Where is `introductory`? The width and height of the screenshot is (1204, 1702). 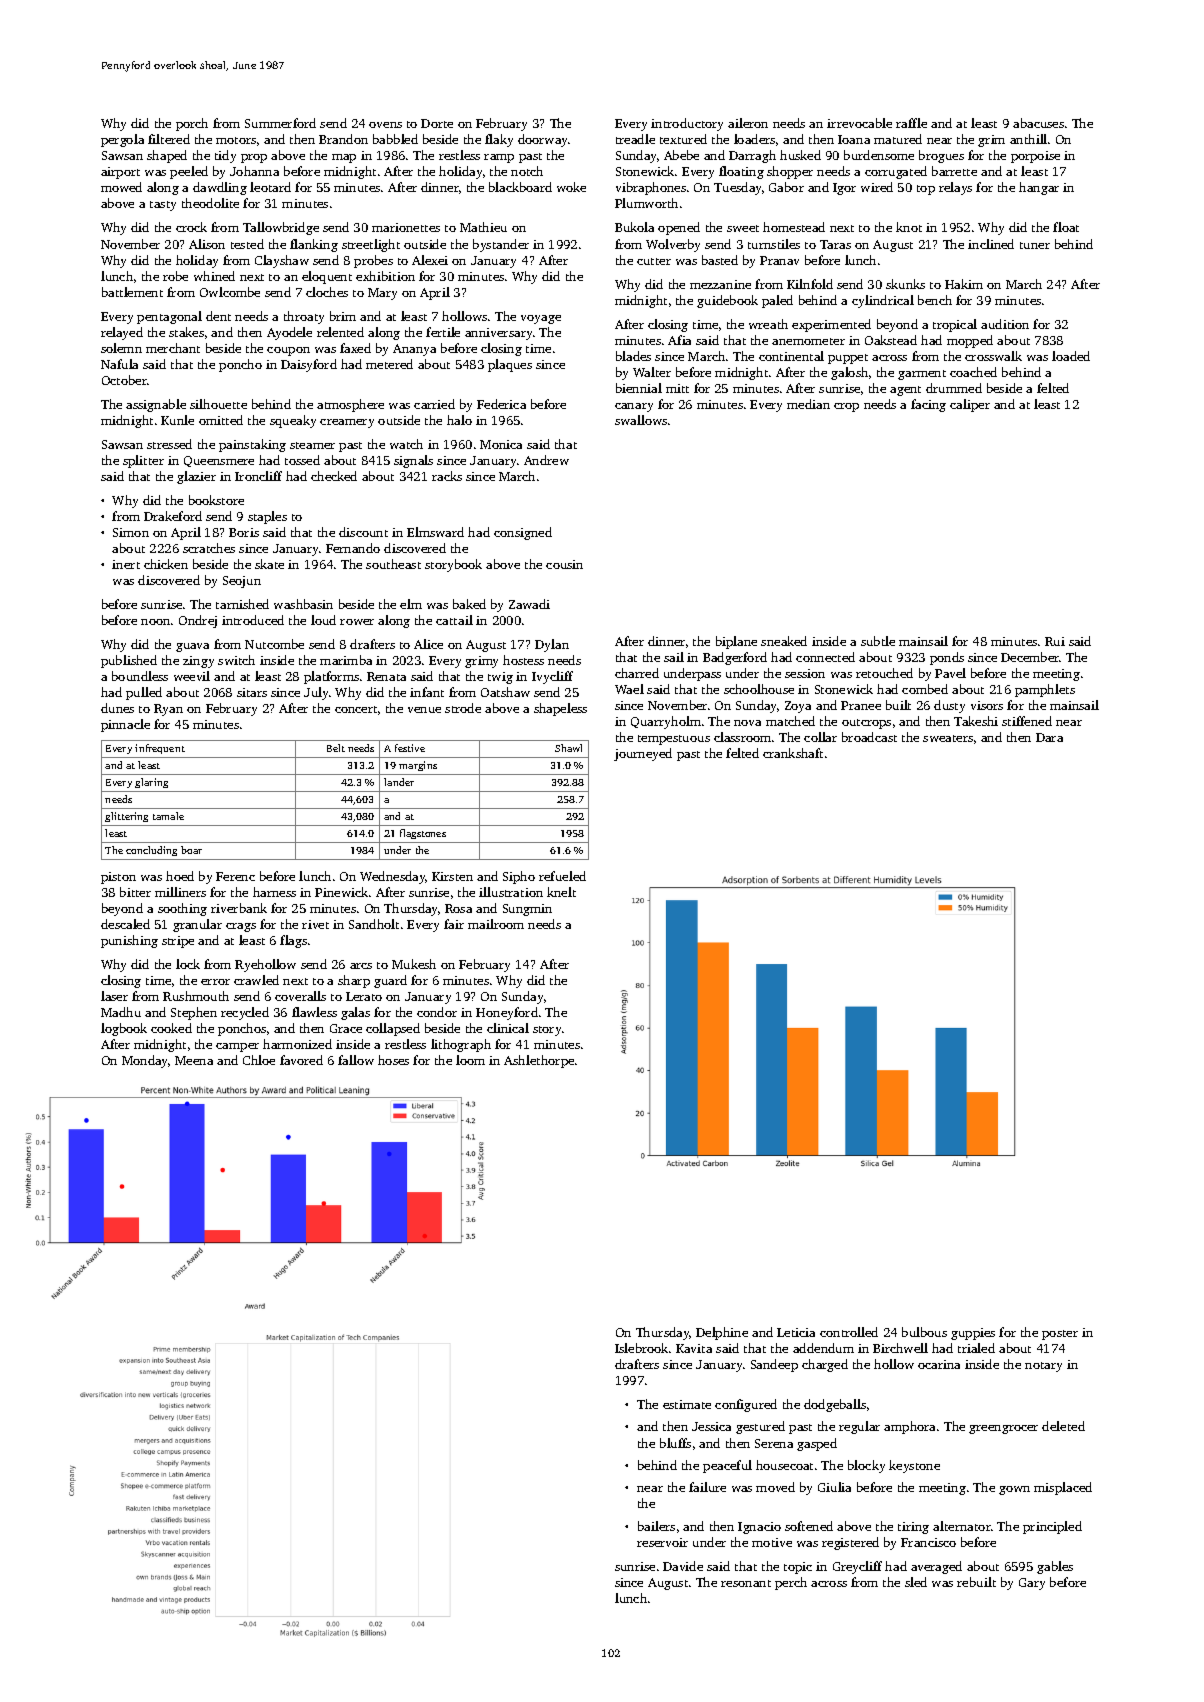 introductory is located at coordinates (687, 124).
